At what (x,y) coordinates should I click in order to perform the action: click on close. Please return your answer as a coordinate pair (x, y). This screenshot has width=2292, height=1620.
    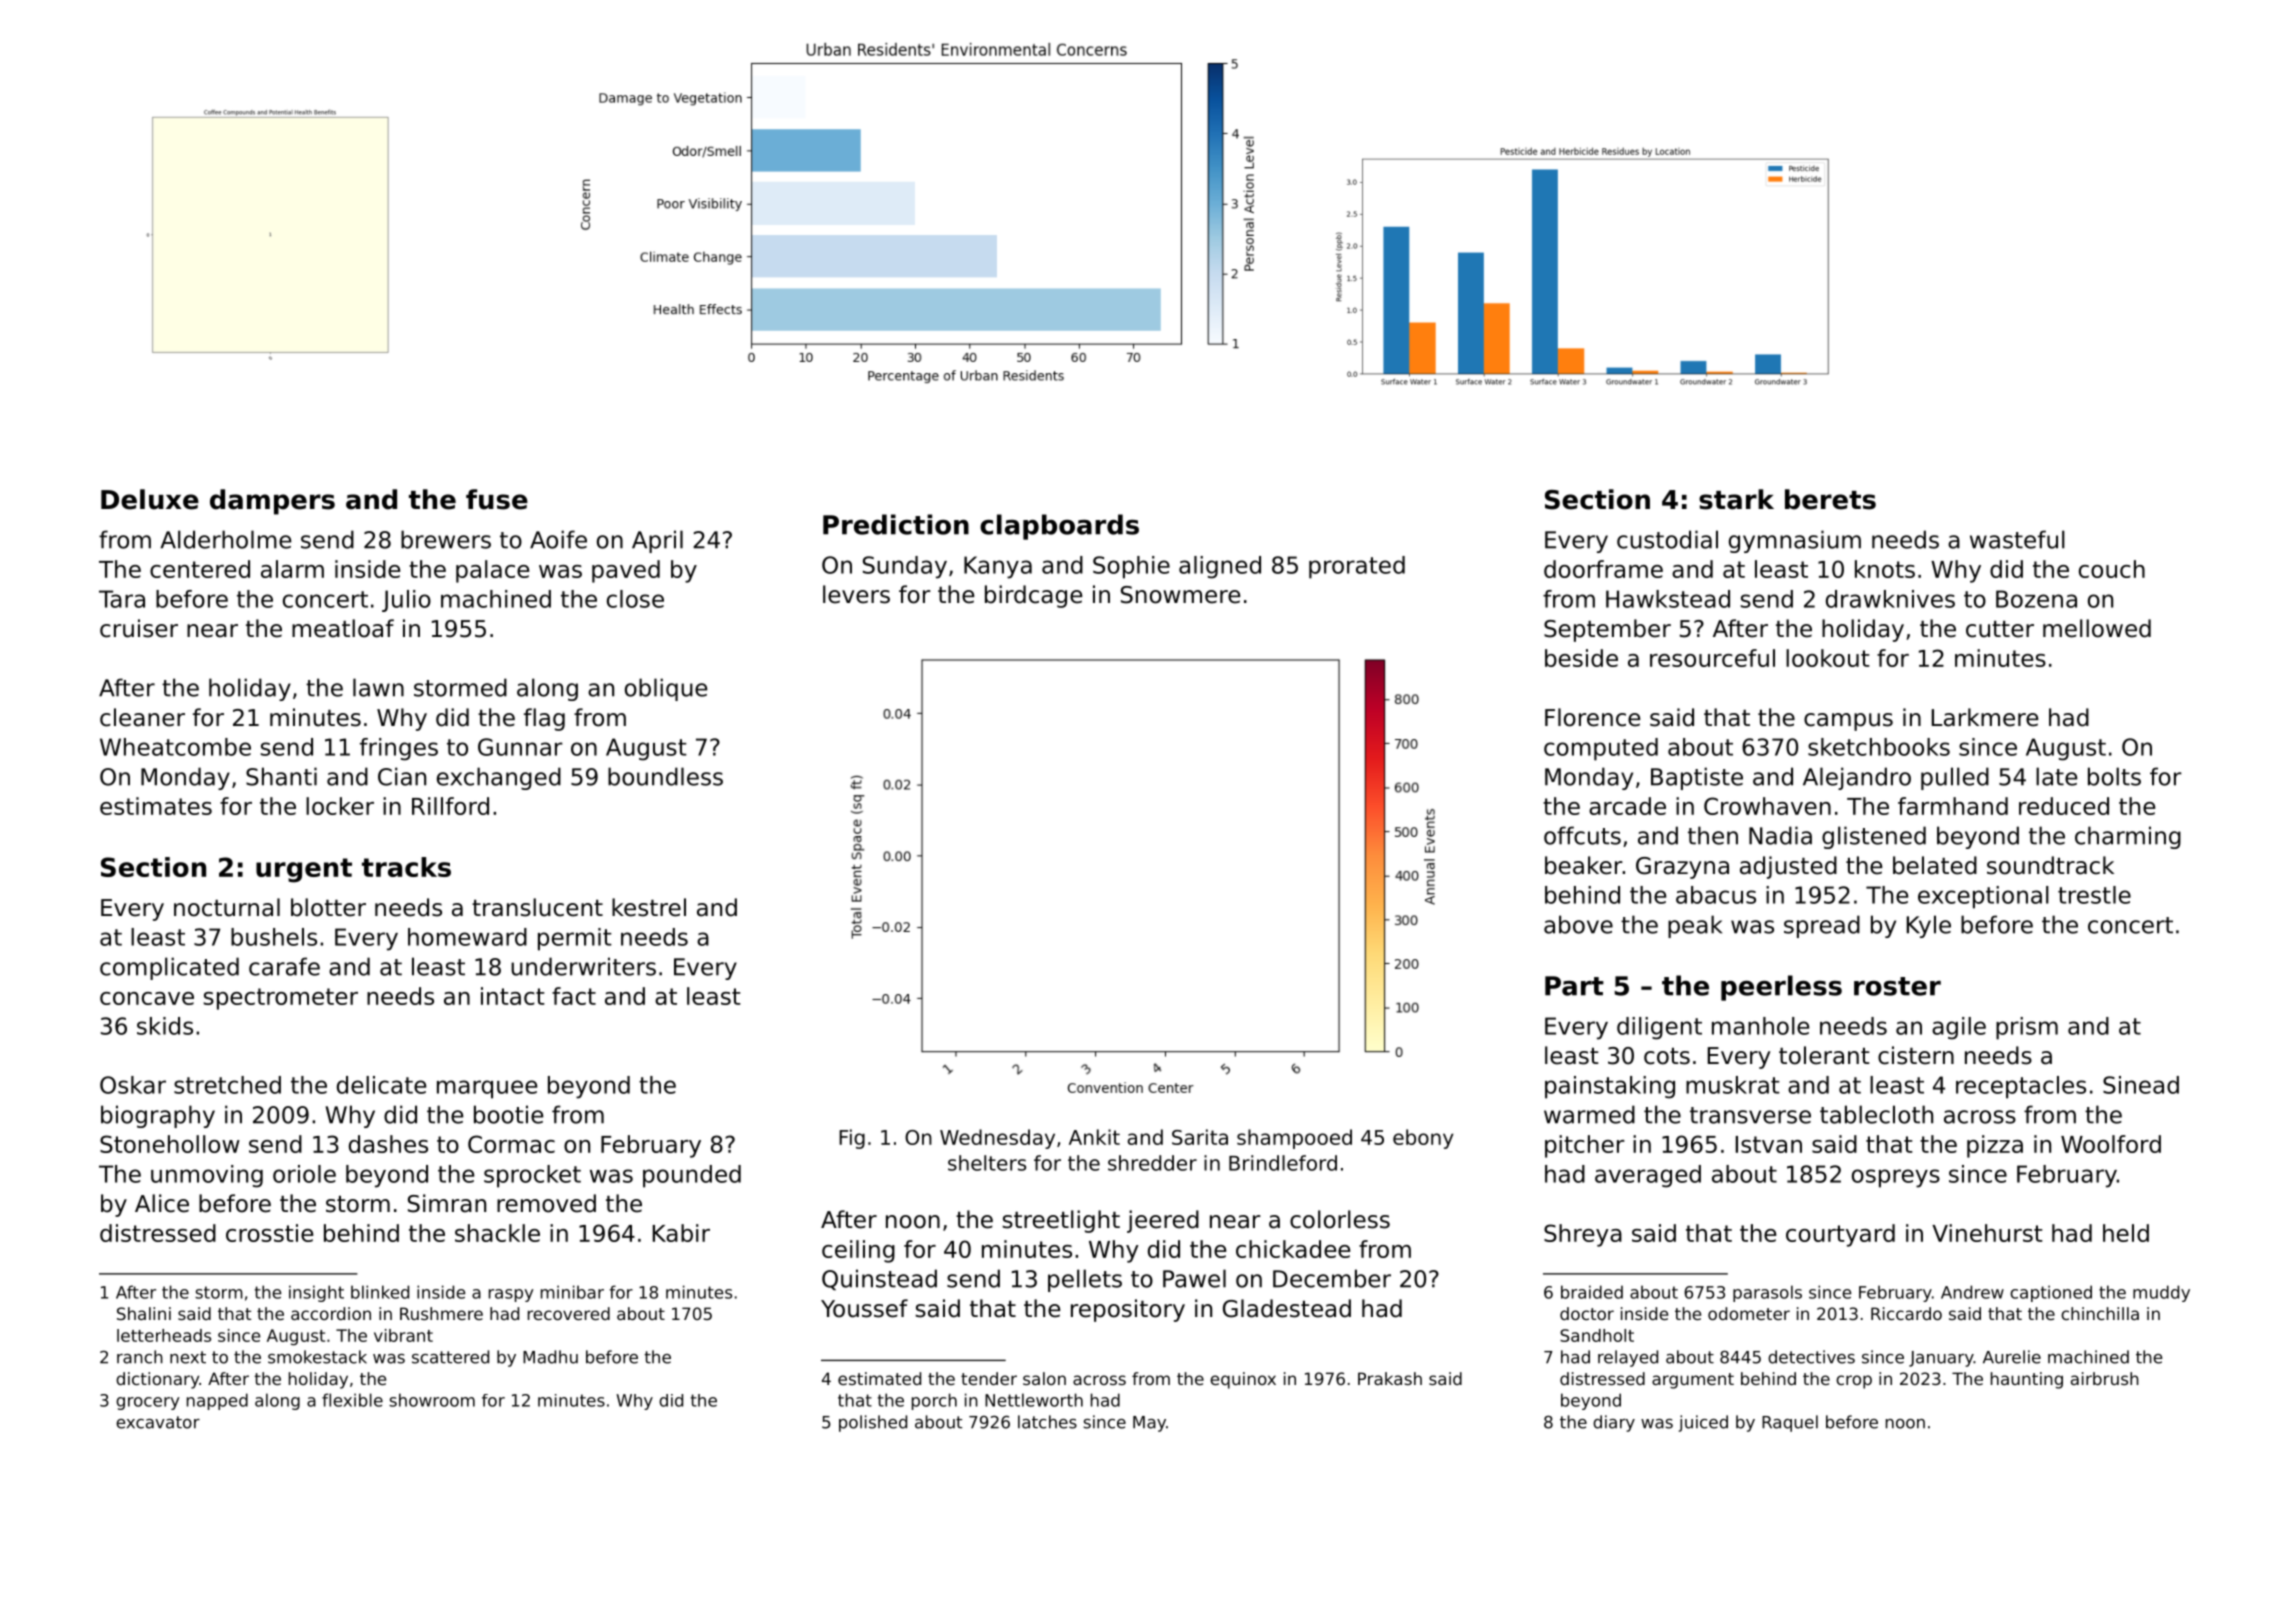
    Looking at the image, I should click on (635, 599).
